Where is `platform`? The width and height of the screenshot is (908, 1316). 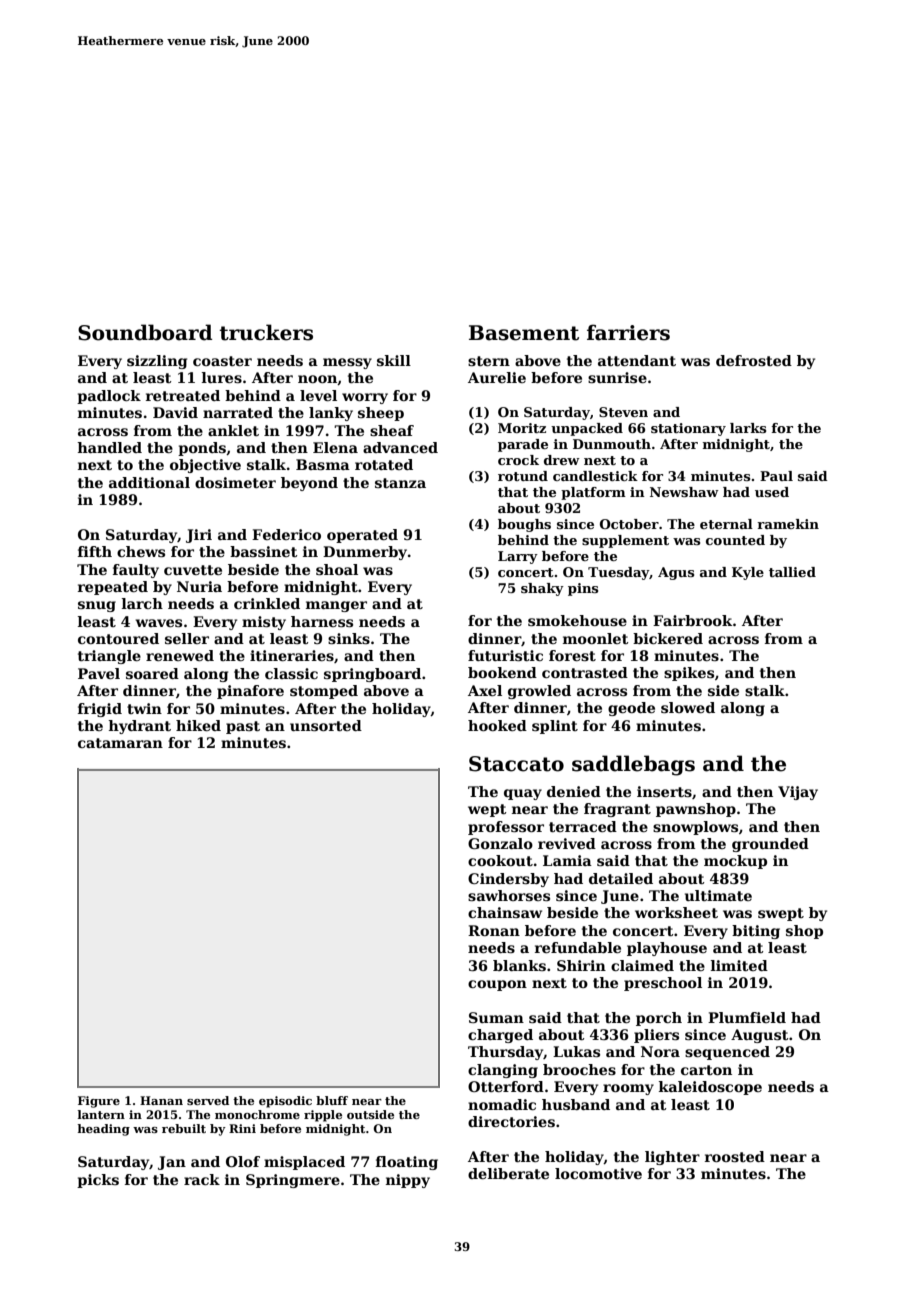 platform is located at coordinates (593, 493).
